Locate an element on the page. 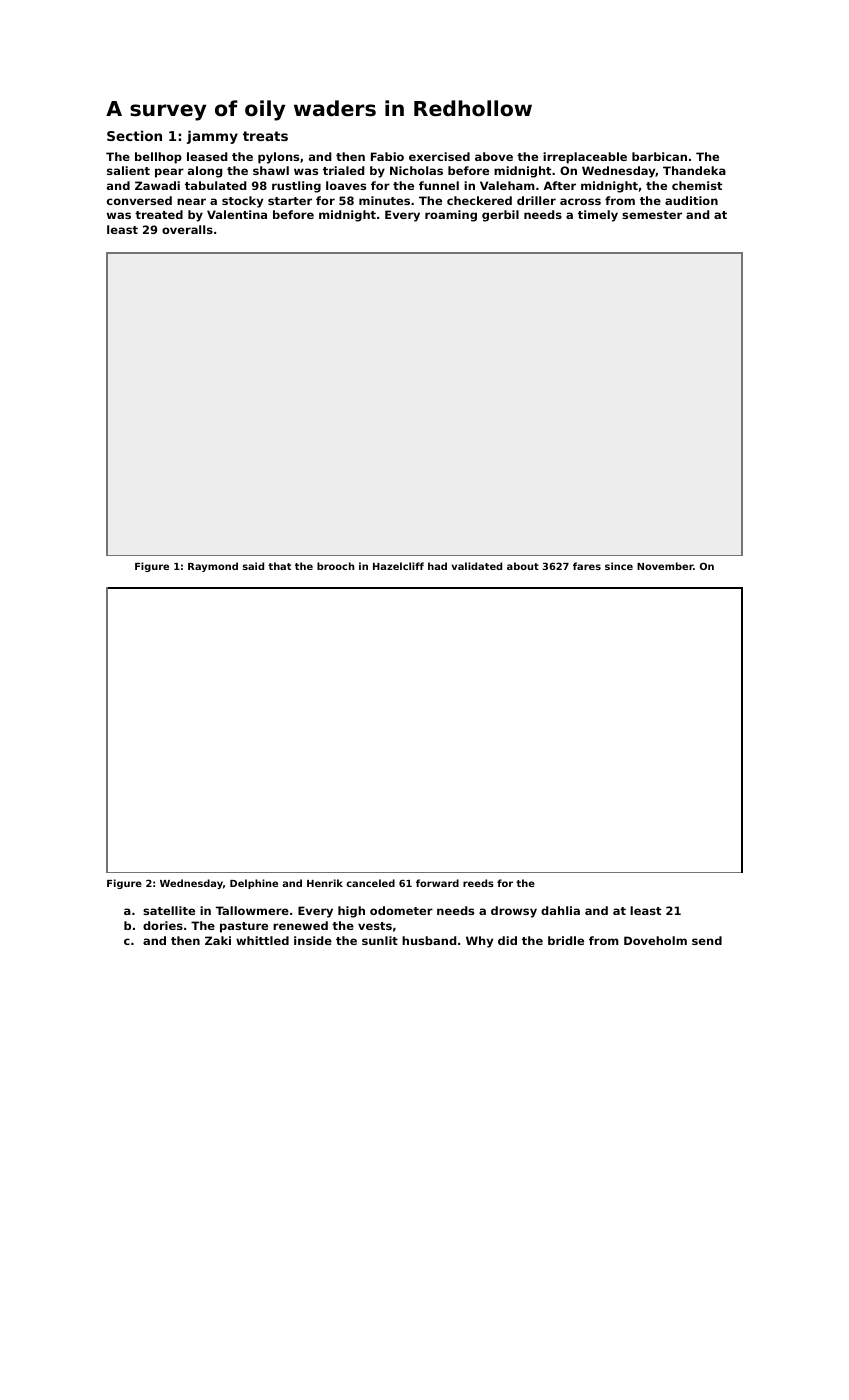  overalls is located at coordinates (187, 229).
